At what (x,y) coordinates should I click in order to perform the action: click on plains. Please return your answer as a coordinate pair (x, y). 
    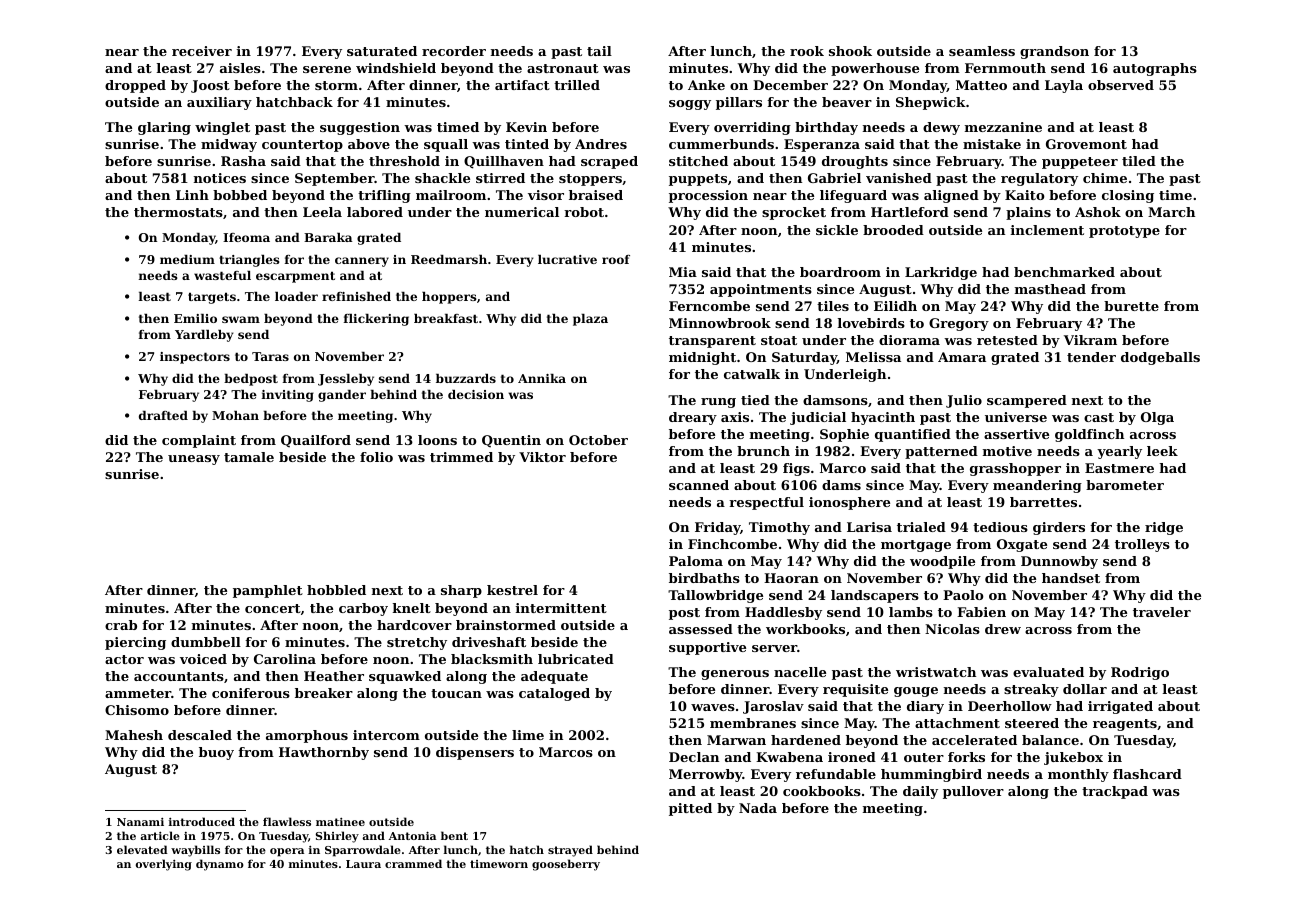
    Looking at the image, I should click on (1028, 213).
